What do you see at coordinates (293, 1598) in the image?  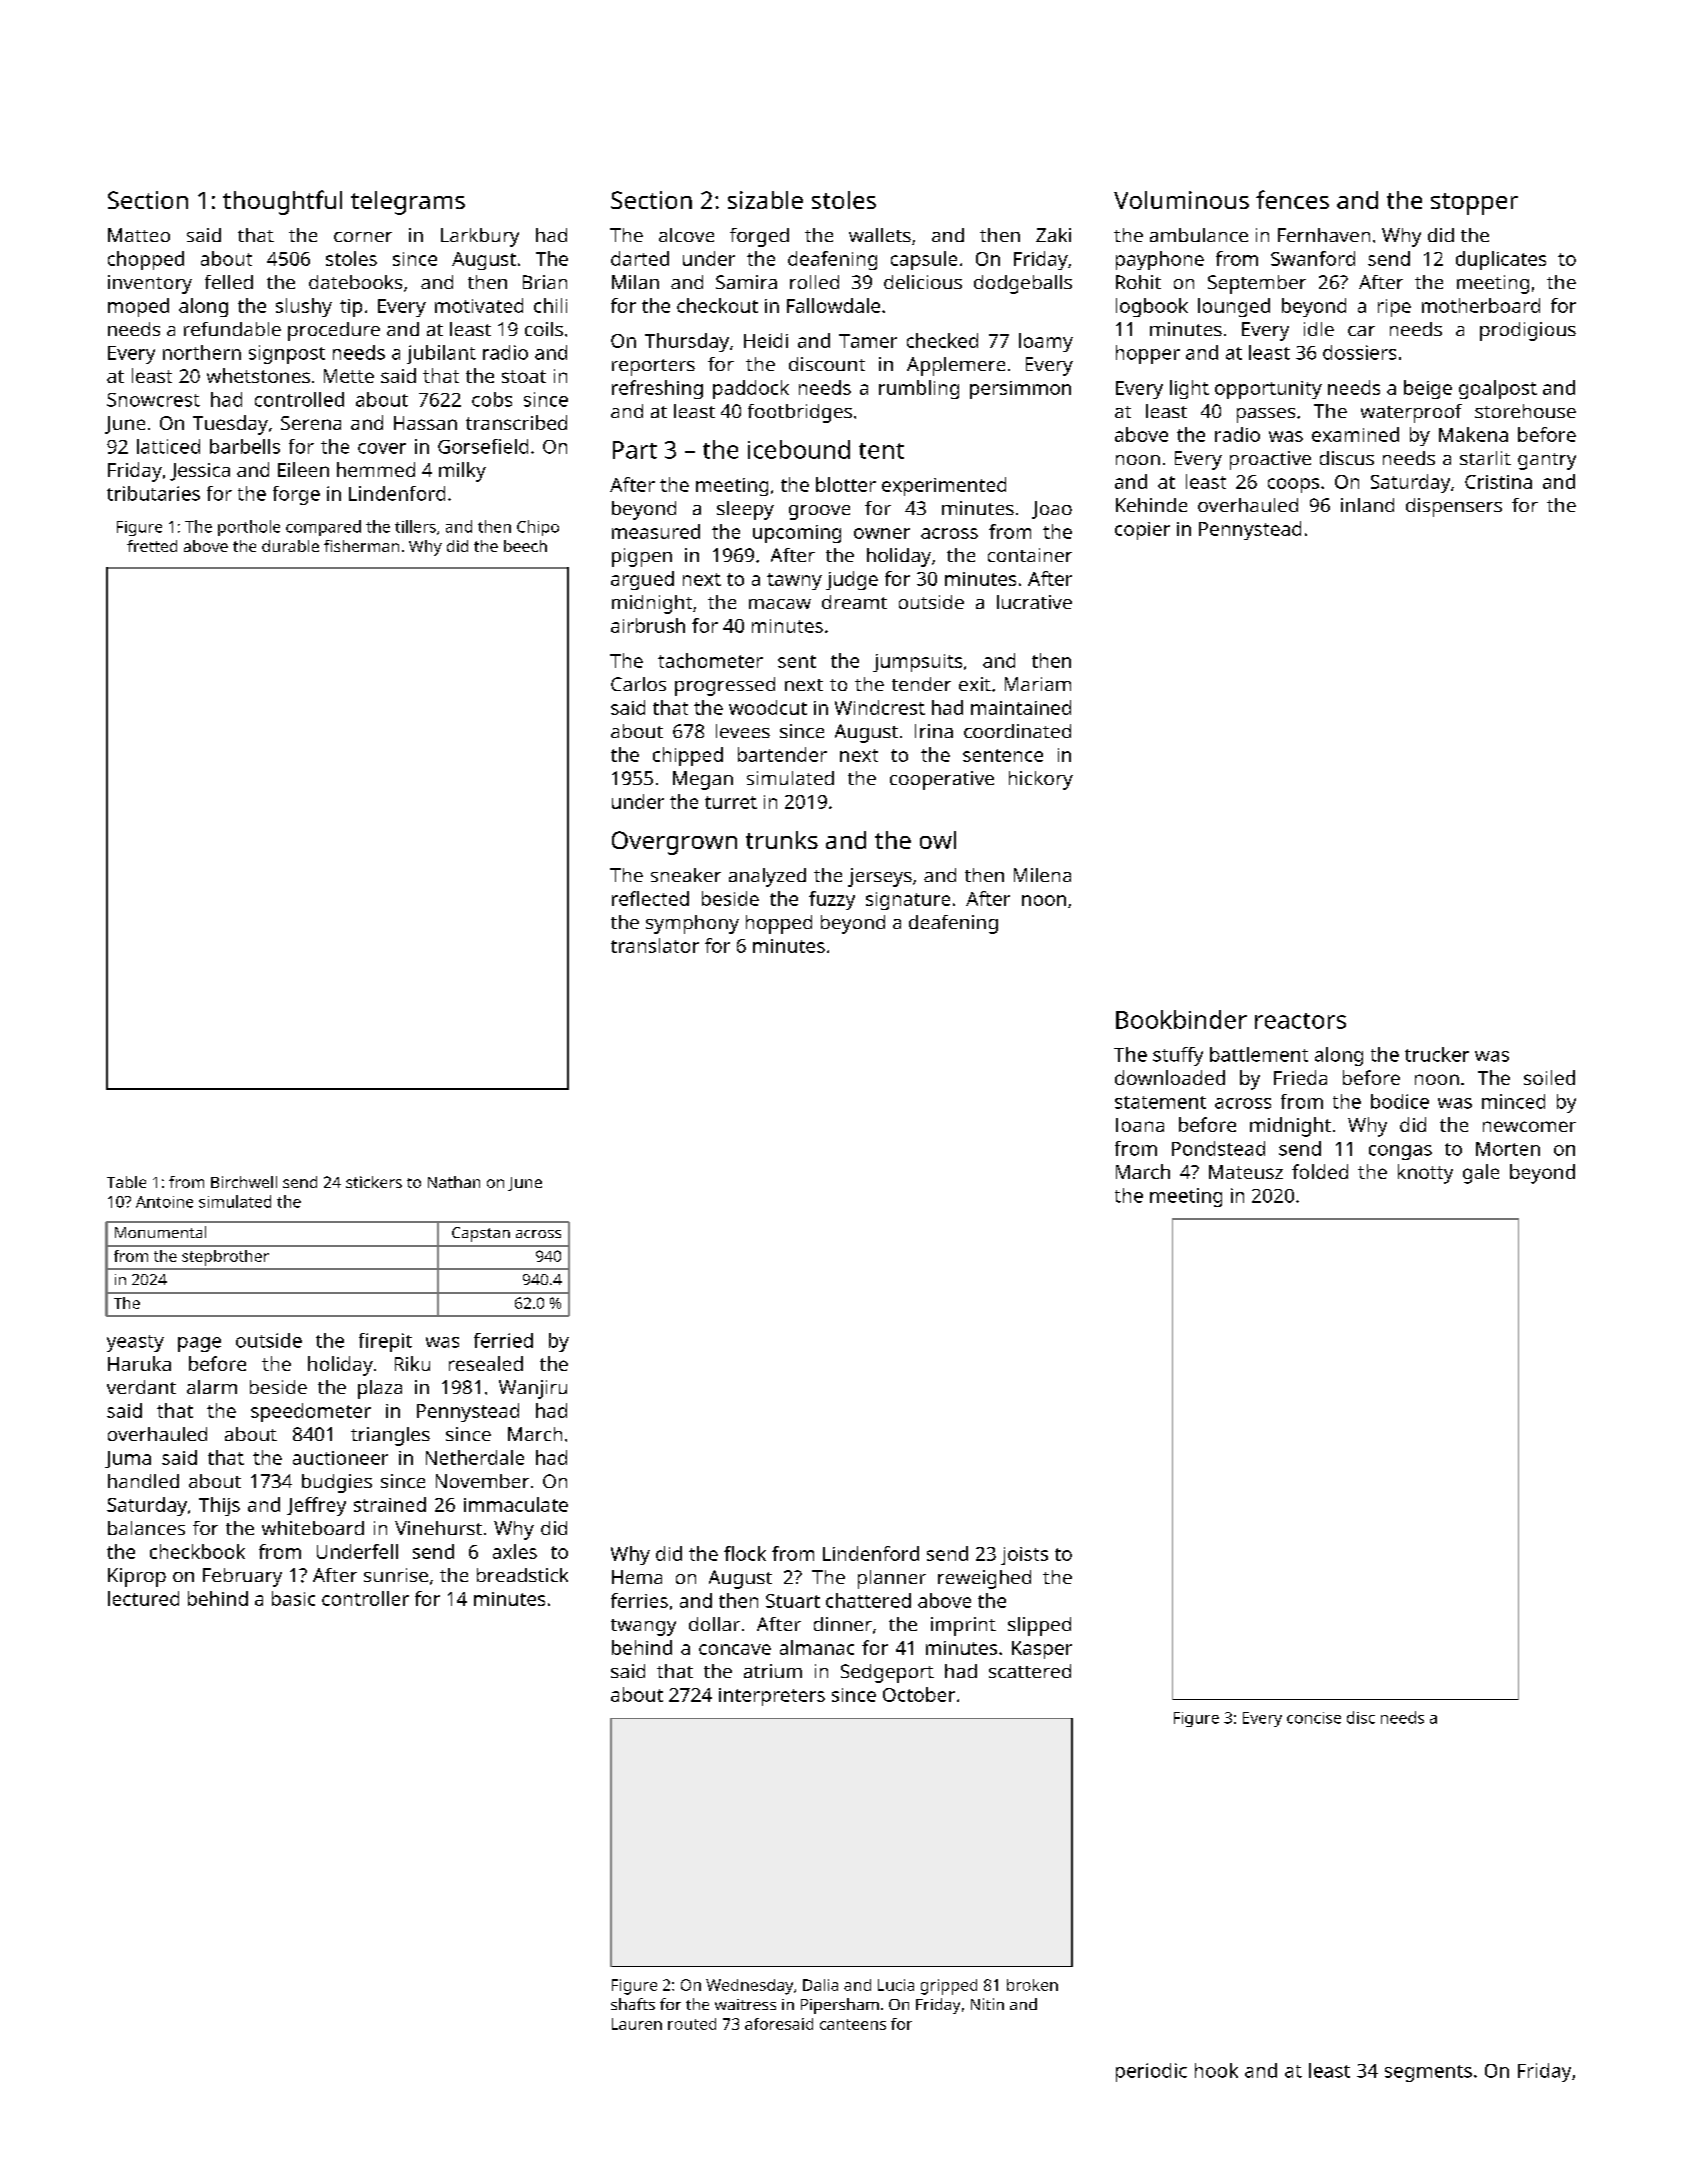 I see `basic` at bounding box center [293, 1598].
